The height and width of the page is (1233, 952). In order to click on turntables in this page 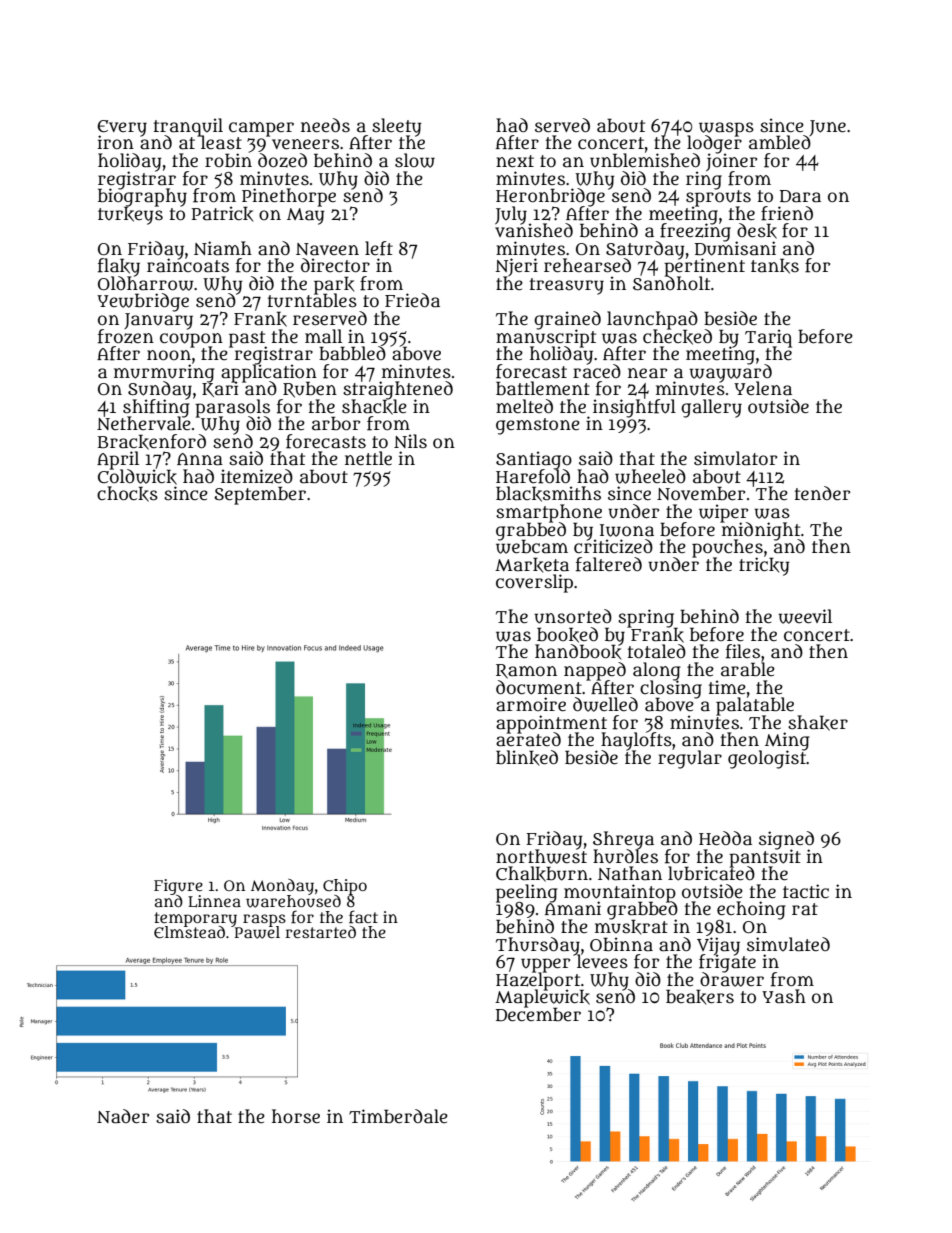, I will do `click(312, 301)`.
